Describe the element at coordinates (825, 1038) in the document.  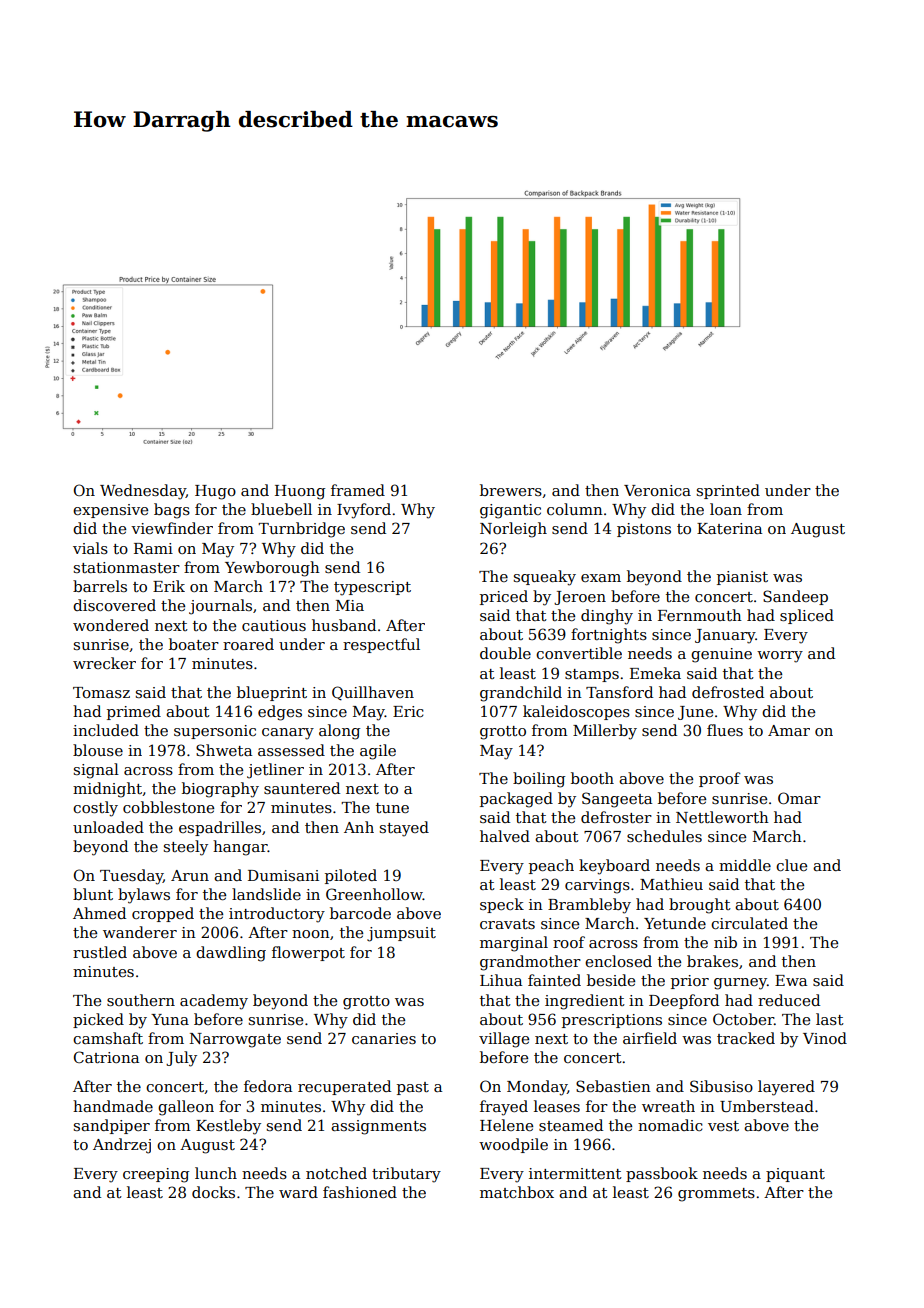
I see `Vinod` at that location.
